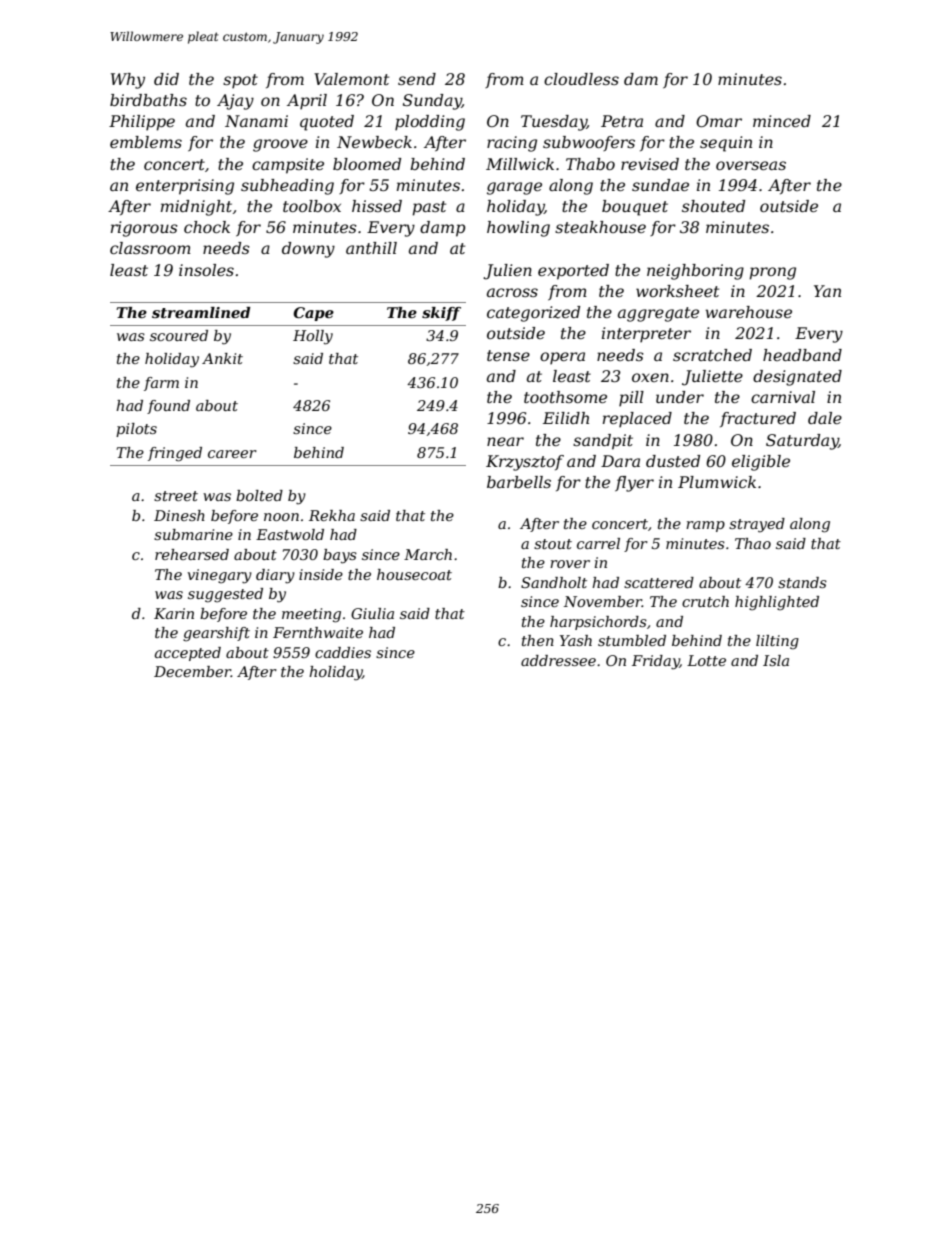 The height and width of the screenshot is (1233, 952). Describe the element at coordinates (695, 272) in the screenshot. I see `neighboring` at that location.
